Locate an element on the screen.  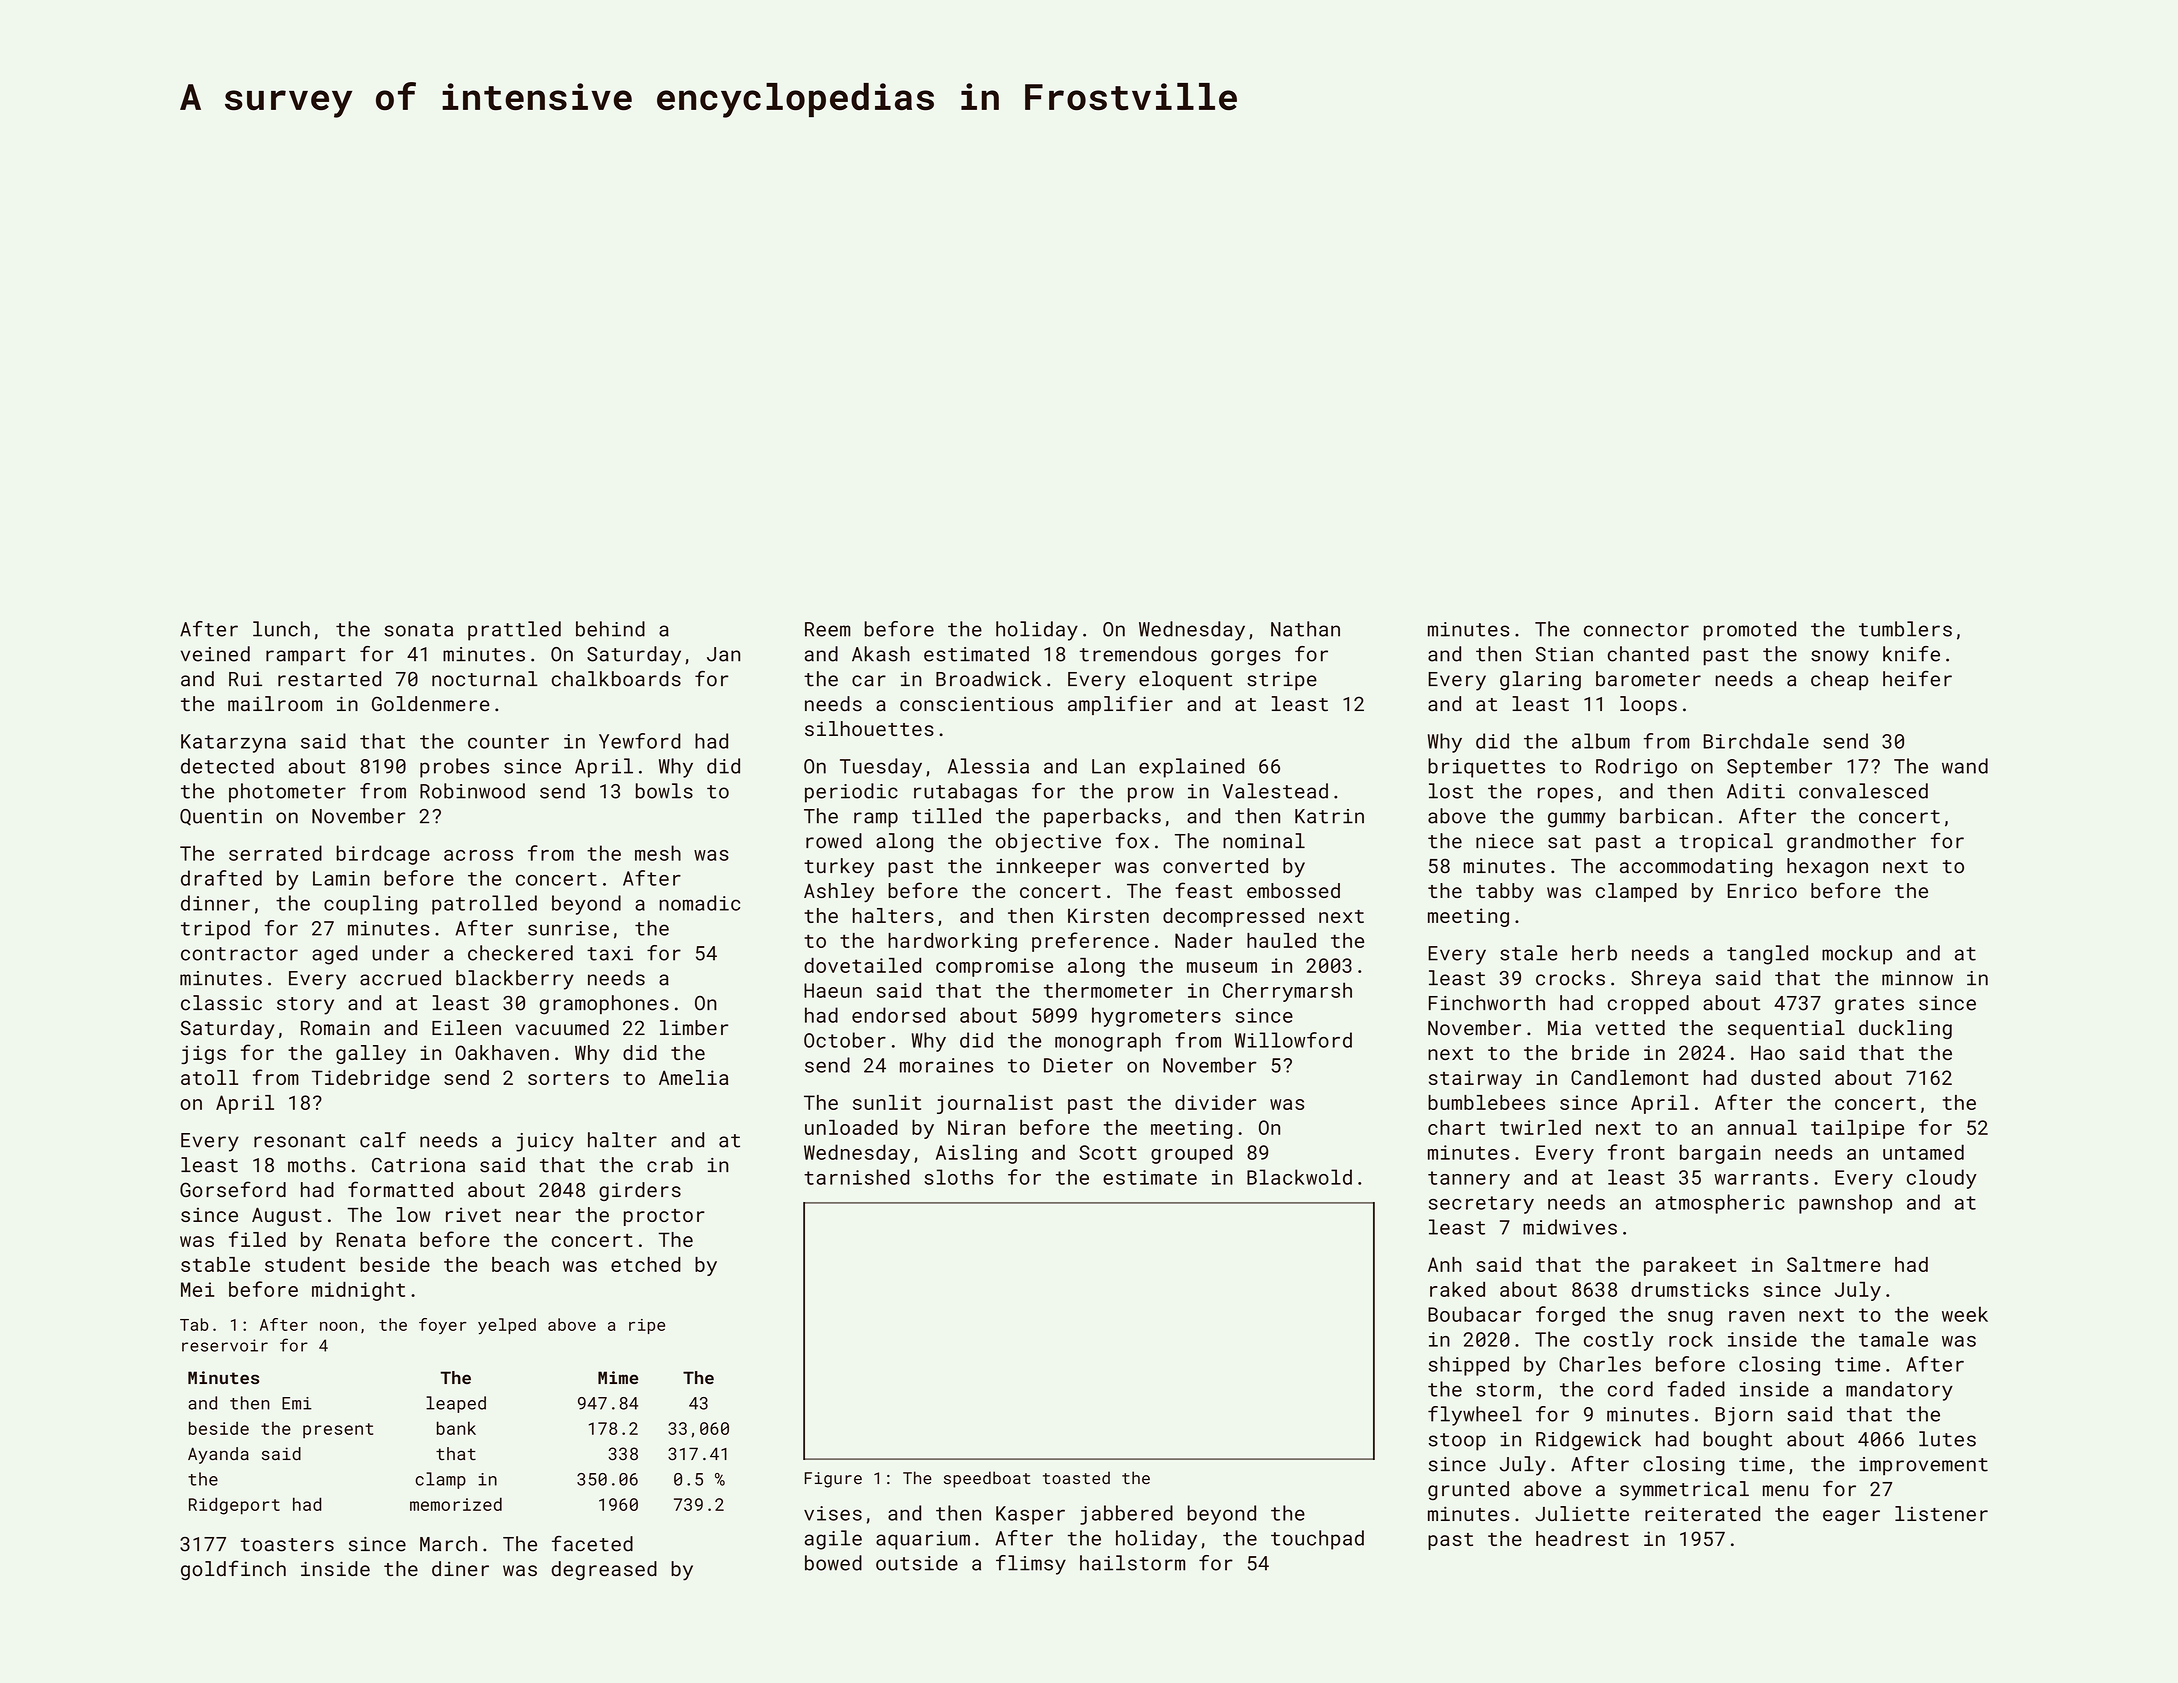
lunch is located at coordinates (281, 629).
